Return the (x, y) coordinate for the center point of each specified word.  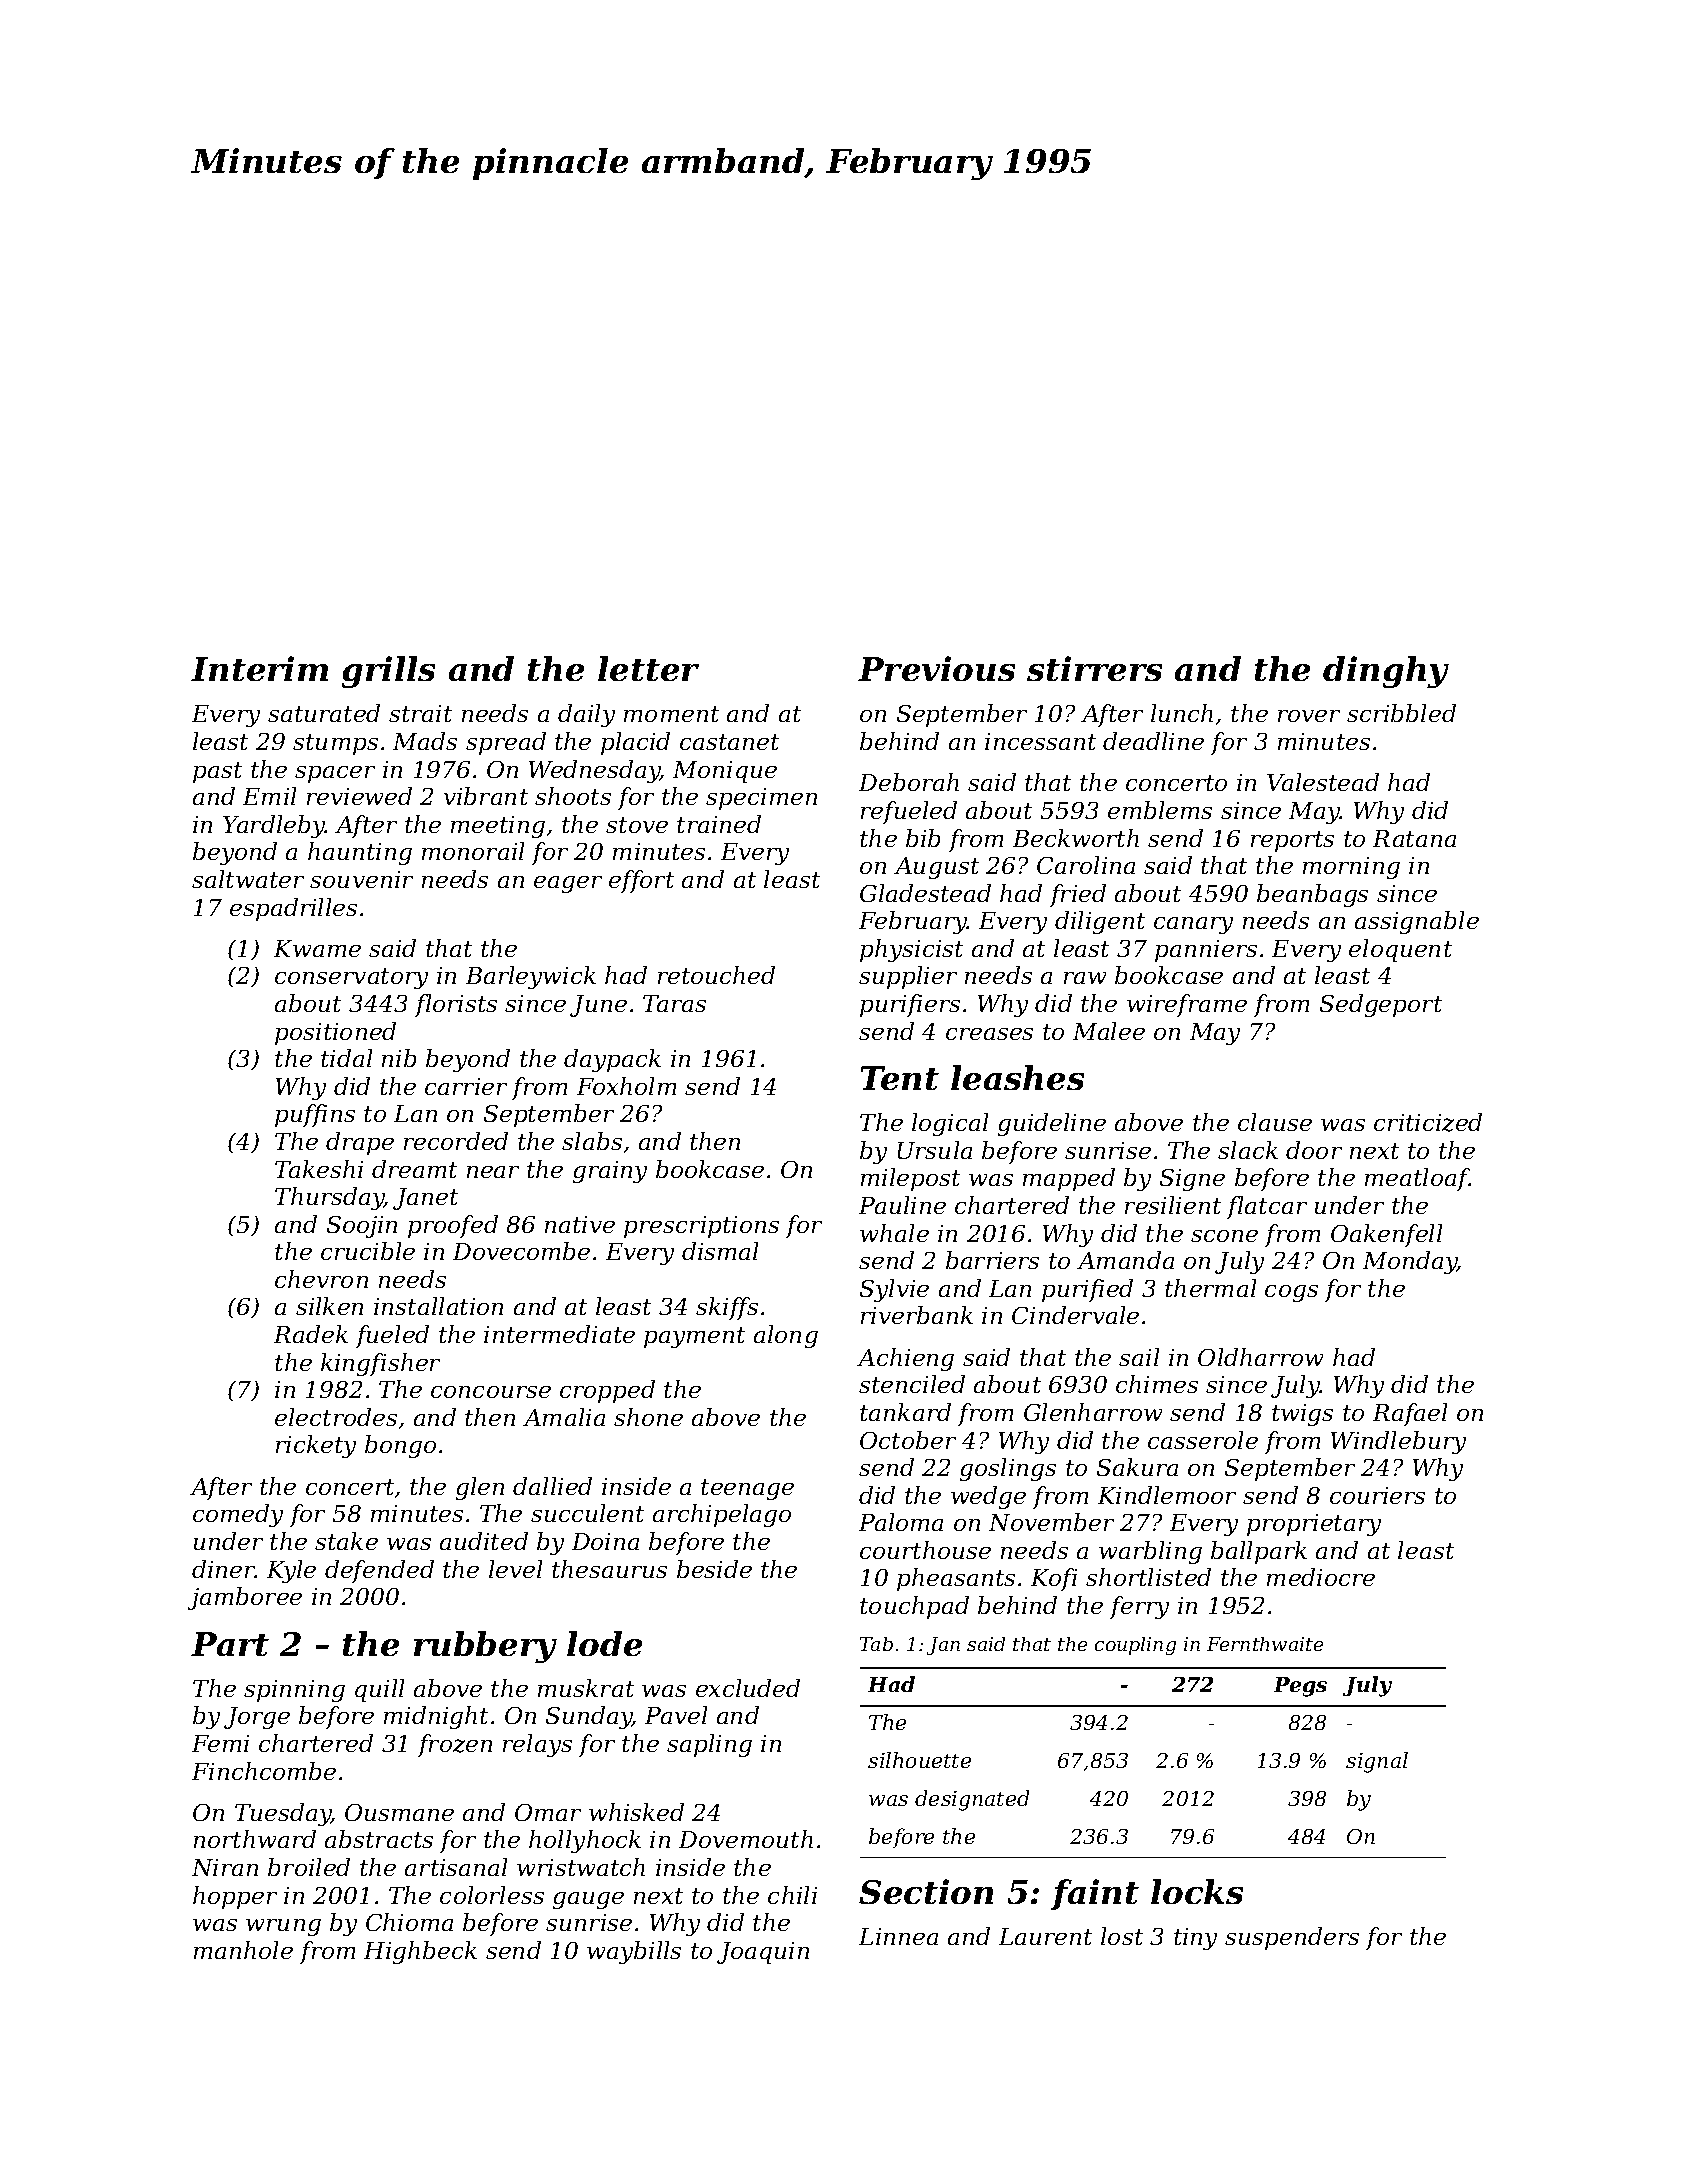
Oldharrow (1260, 1357)
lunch (1182, 713)
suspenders (1292, 1938)
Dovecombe (521, 1251)
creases (989, 1034)
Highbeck (420, 1952)
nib (399, 1058)
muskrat (586, 1688)
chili (792, 1895)
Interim (259, 668)
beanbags (1312, 895)
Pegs (1300, 1687)
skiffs (727, 1308)
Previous (936, 668)
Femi (220, 1743)
